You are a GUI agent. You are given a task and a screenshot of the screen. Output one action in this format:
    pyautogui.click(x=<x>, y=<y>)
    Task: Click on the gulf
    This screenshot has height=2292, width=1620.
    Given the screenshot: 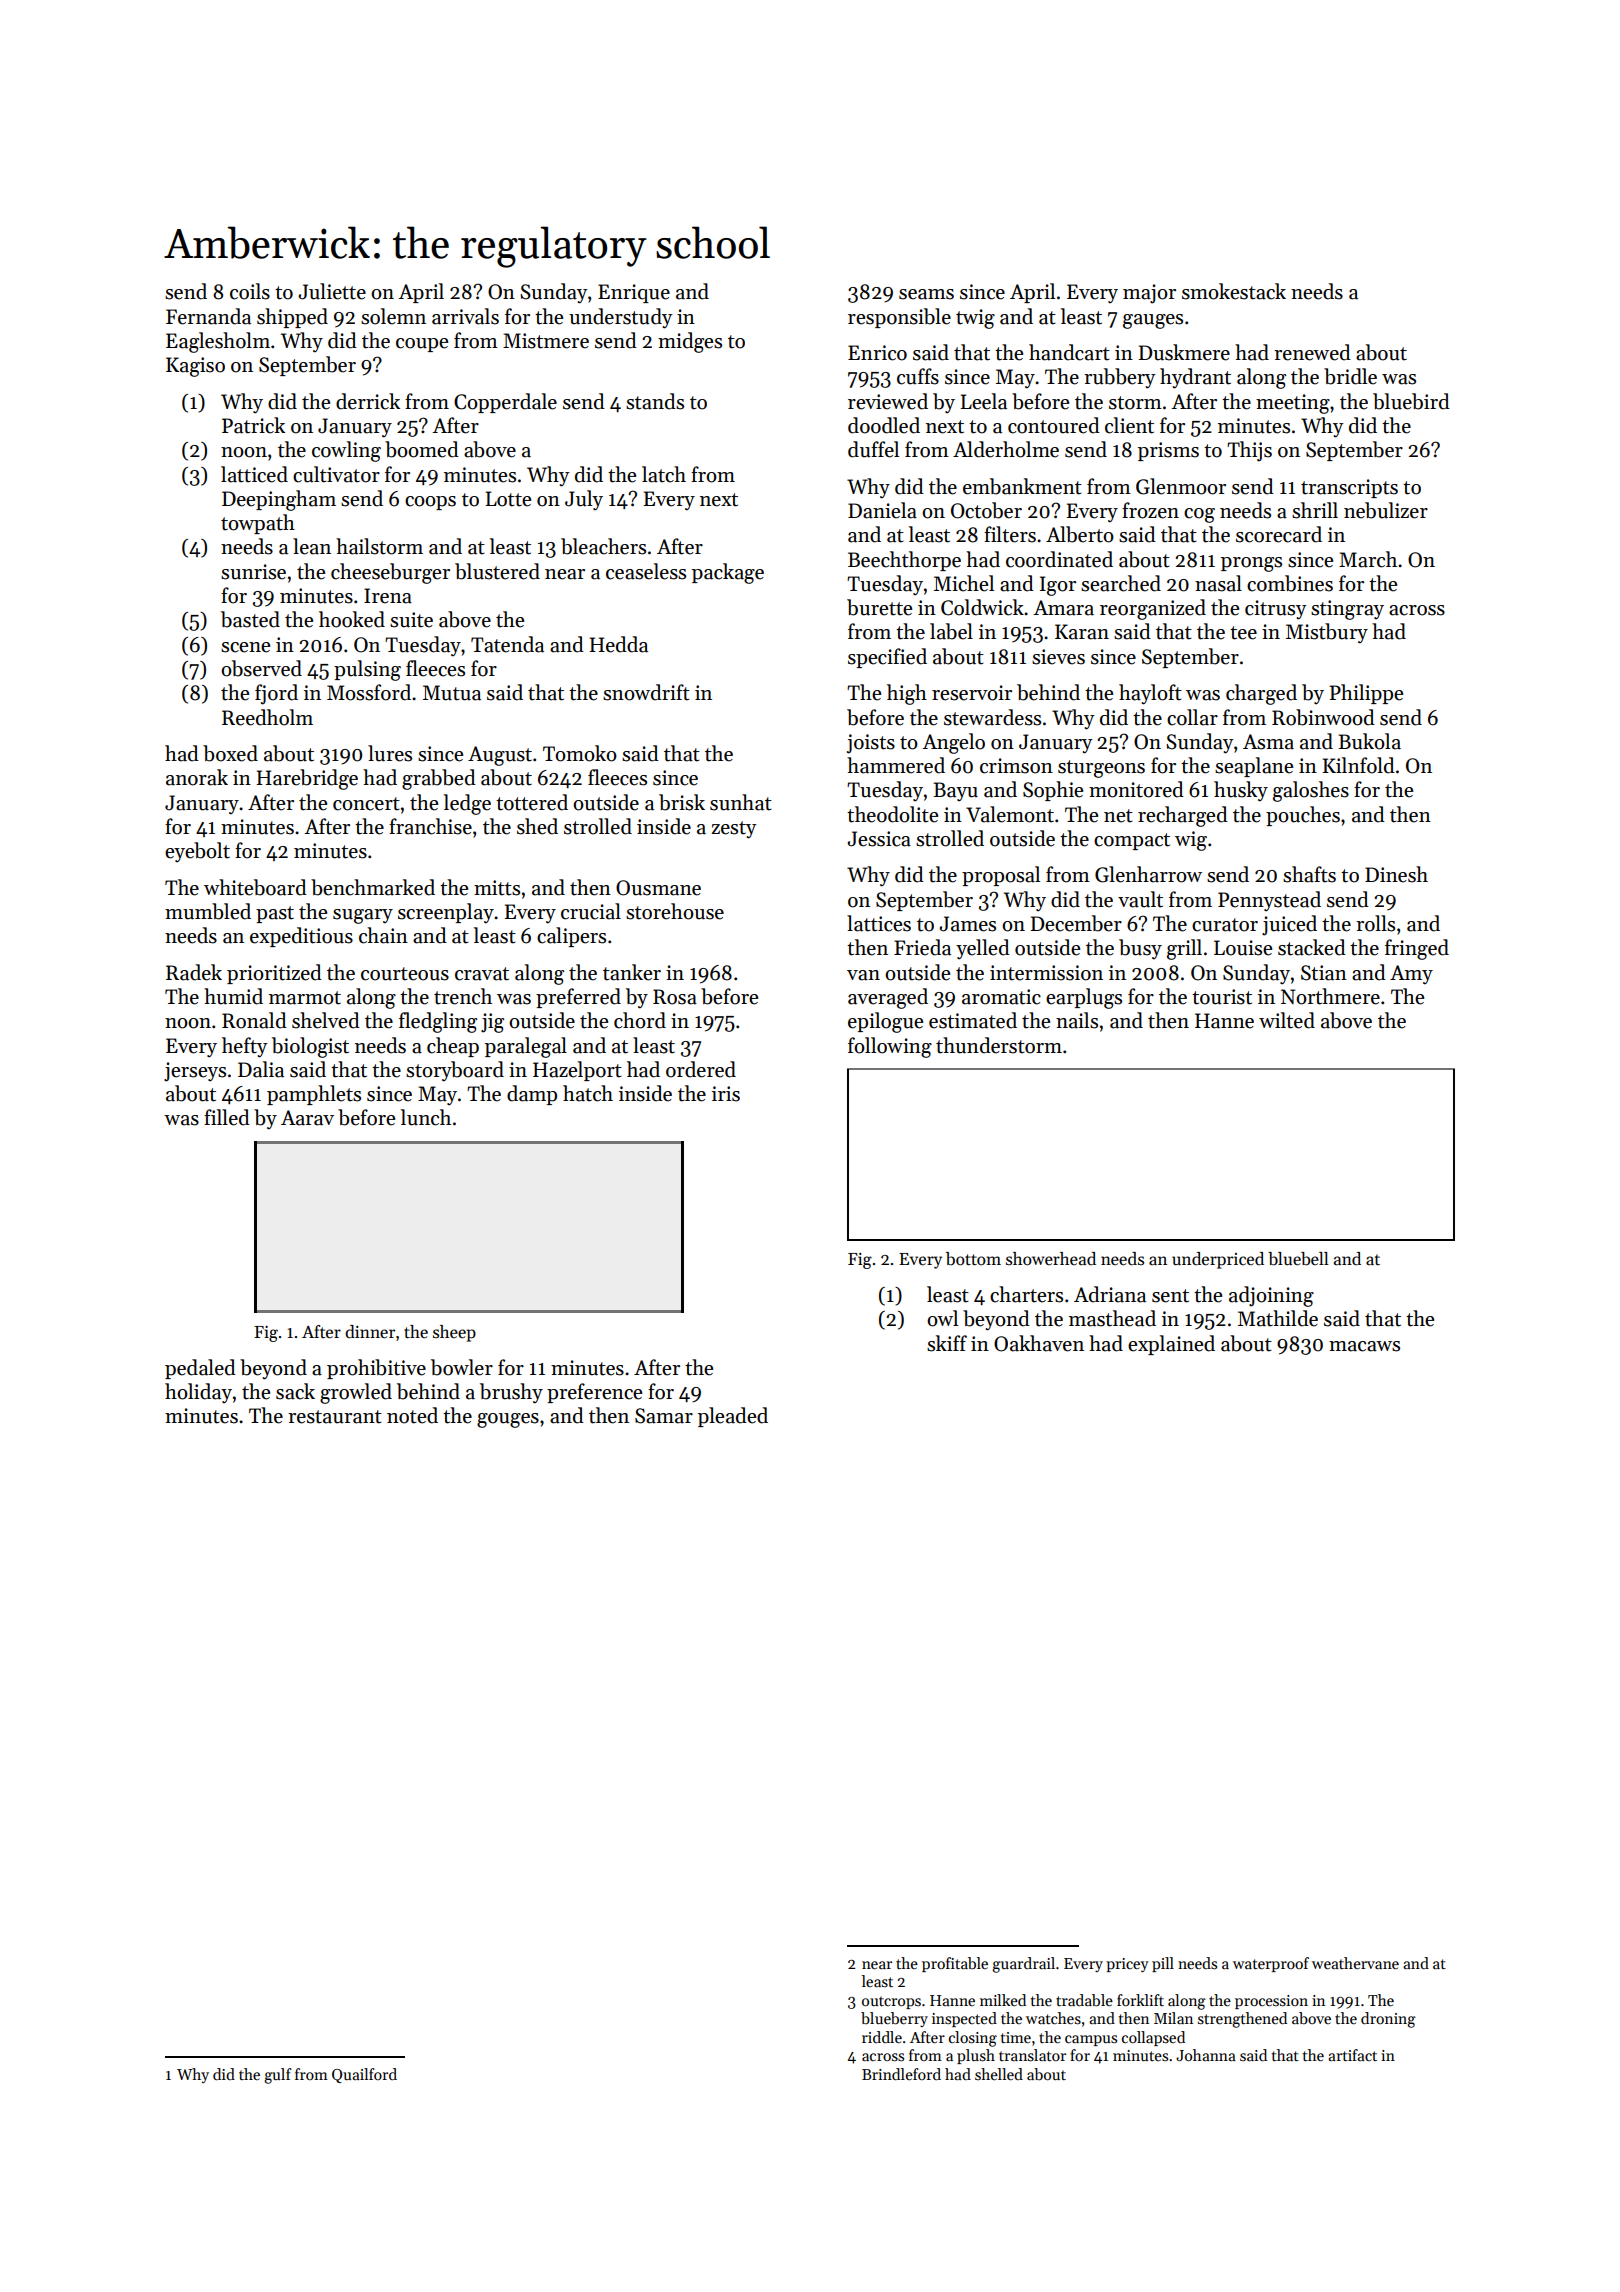 What is the action you would take?
    pyautogui.click(x=278, y=2076)
